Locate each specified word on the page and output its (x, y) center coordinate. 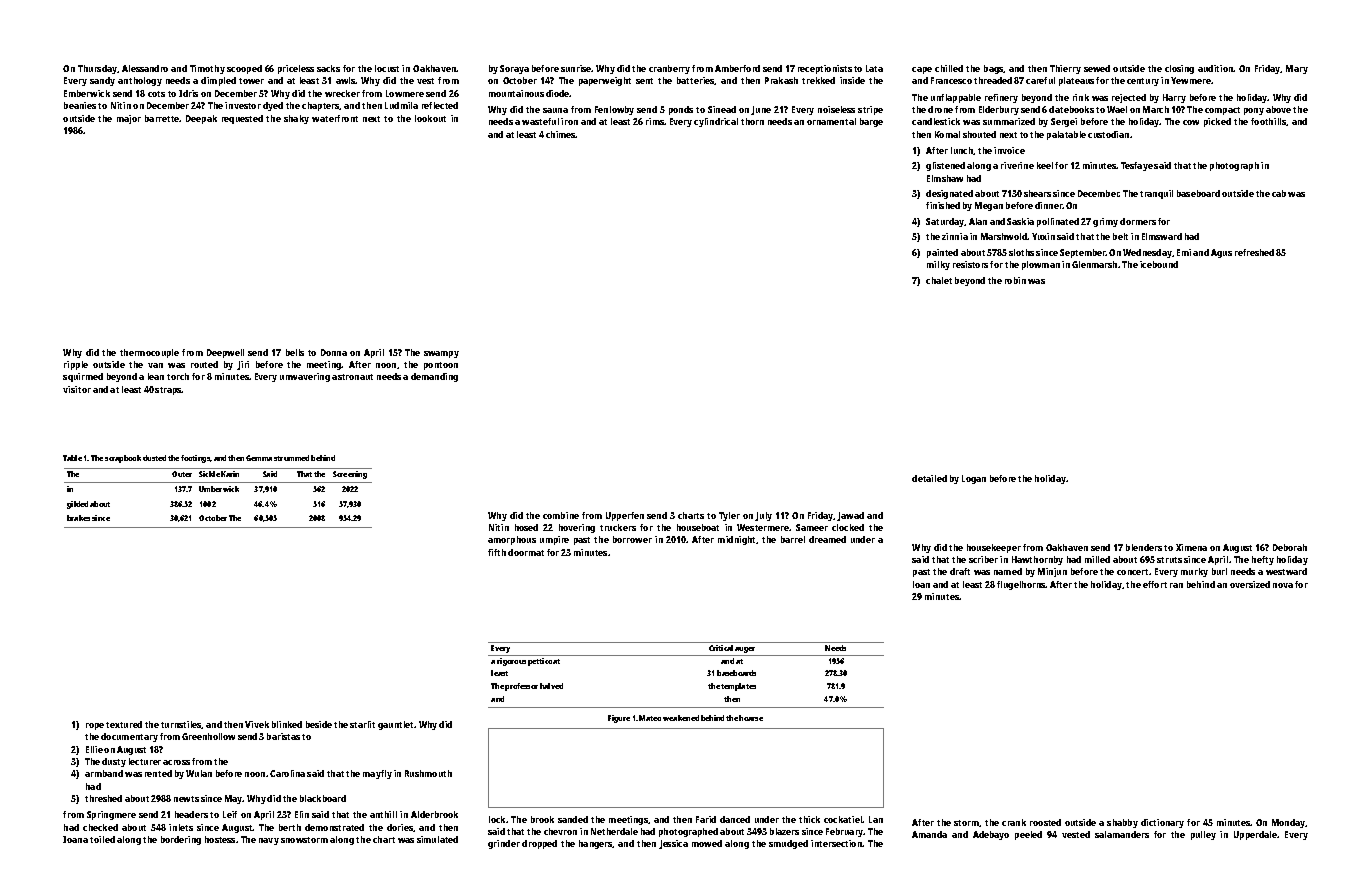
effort (1155, 584)
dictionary (1162, 823)
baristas (283, 736)
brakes (78, 518)
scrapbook (123, 459)
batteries (696, 81)
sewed (1097, 68)
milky (938, 265)
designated (949, 194)
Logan (974, 479)
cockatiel (843, 819)
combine (561, 515)
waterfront (335, 118)
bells (295, 352)
